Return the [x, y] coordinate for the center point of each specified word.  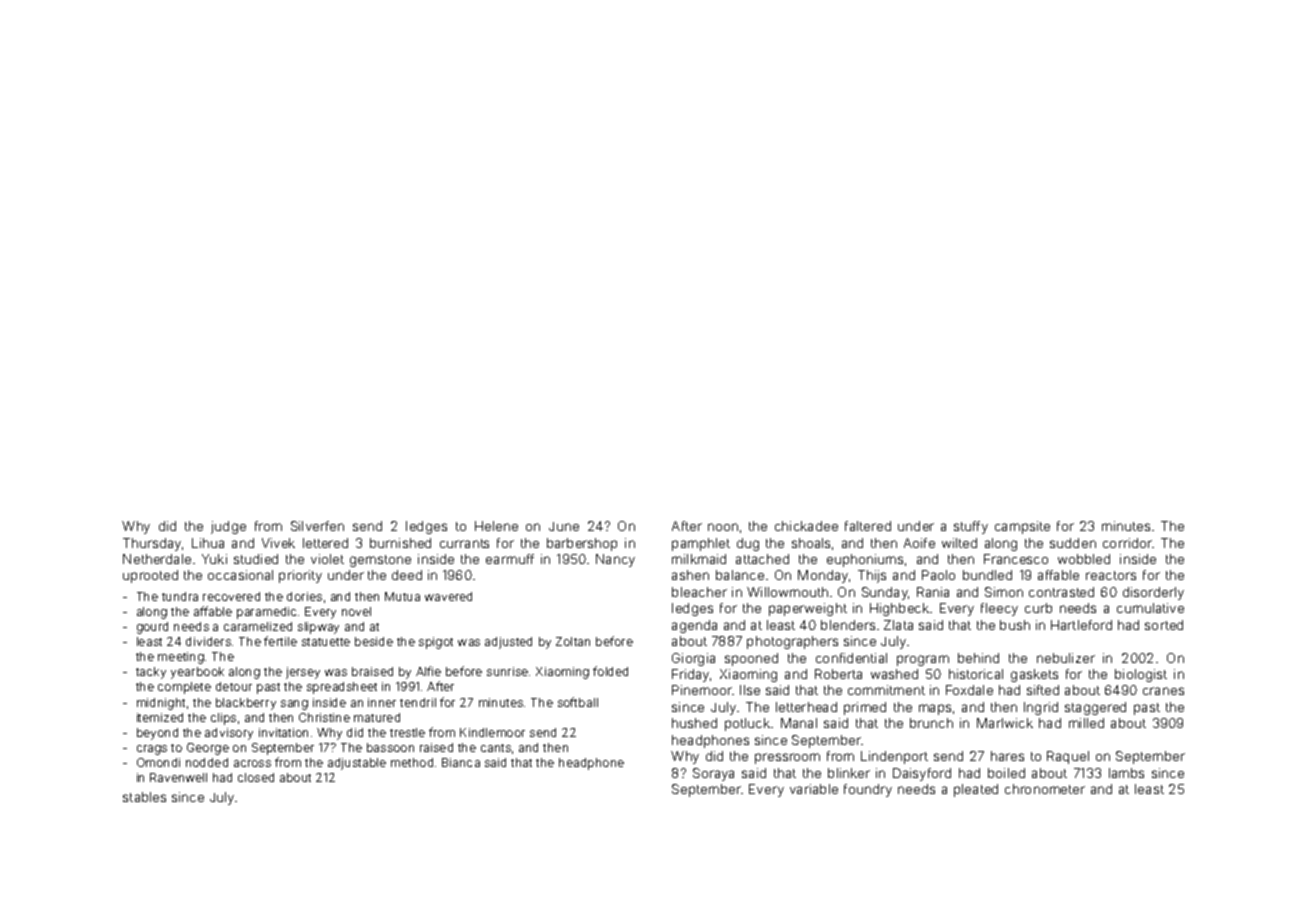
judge [228, 527]
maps [935, 709]
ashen [690, 575]
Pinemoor [702, 690]
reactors [1111, 575]
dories [304, 596]
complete [184, 688]
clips [223, 719]
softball [578, 702]
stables [144, 797]
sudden [1073, 543]
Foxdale [969, 690]
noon [723, 527]
